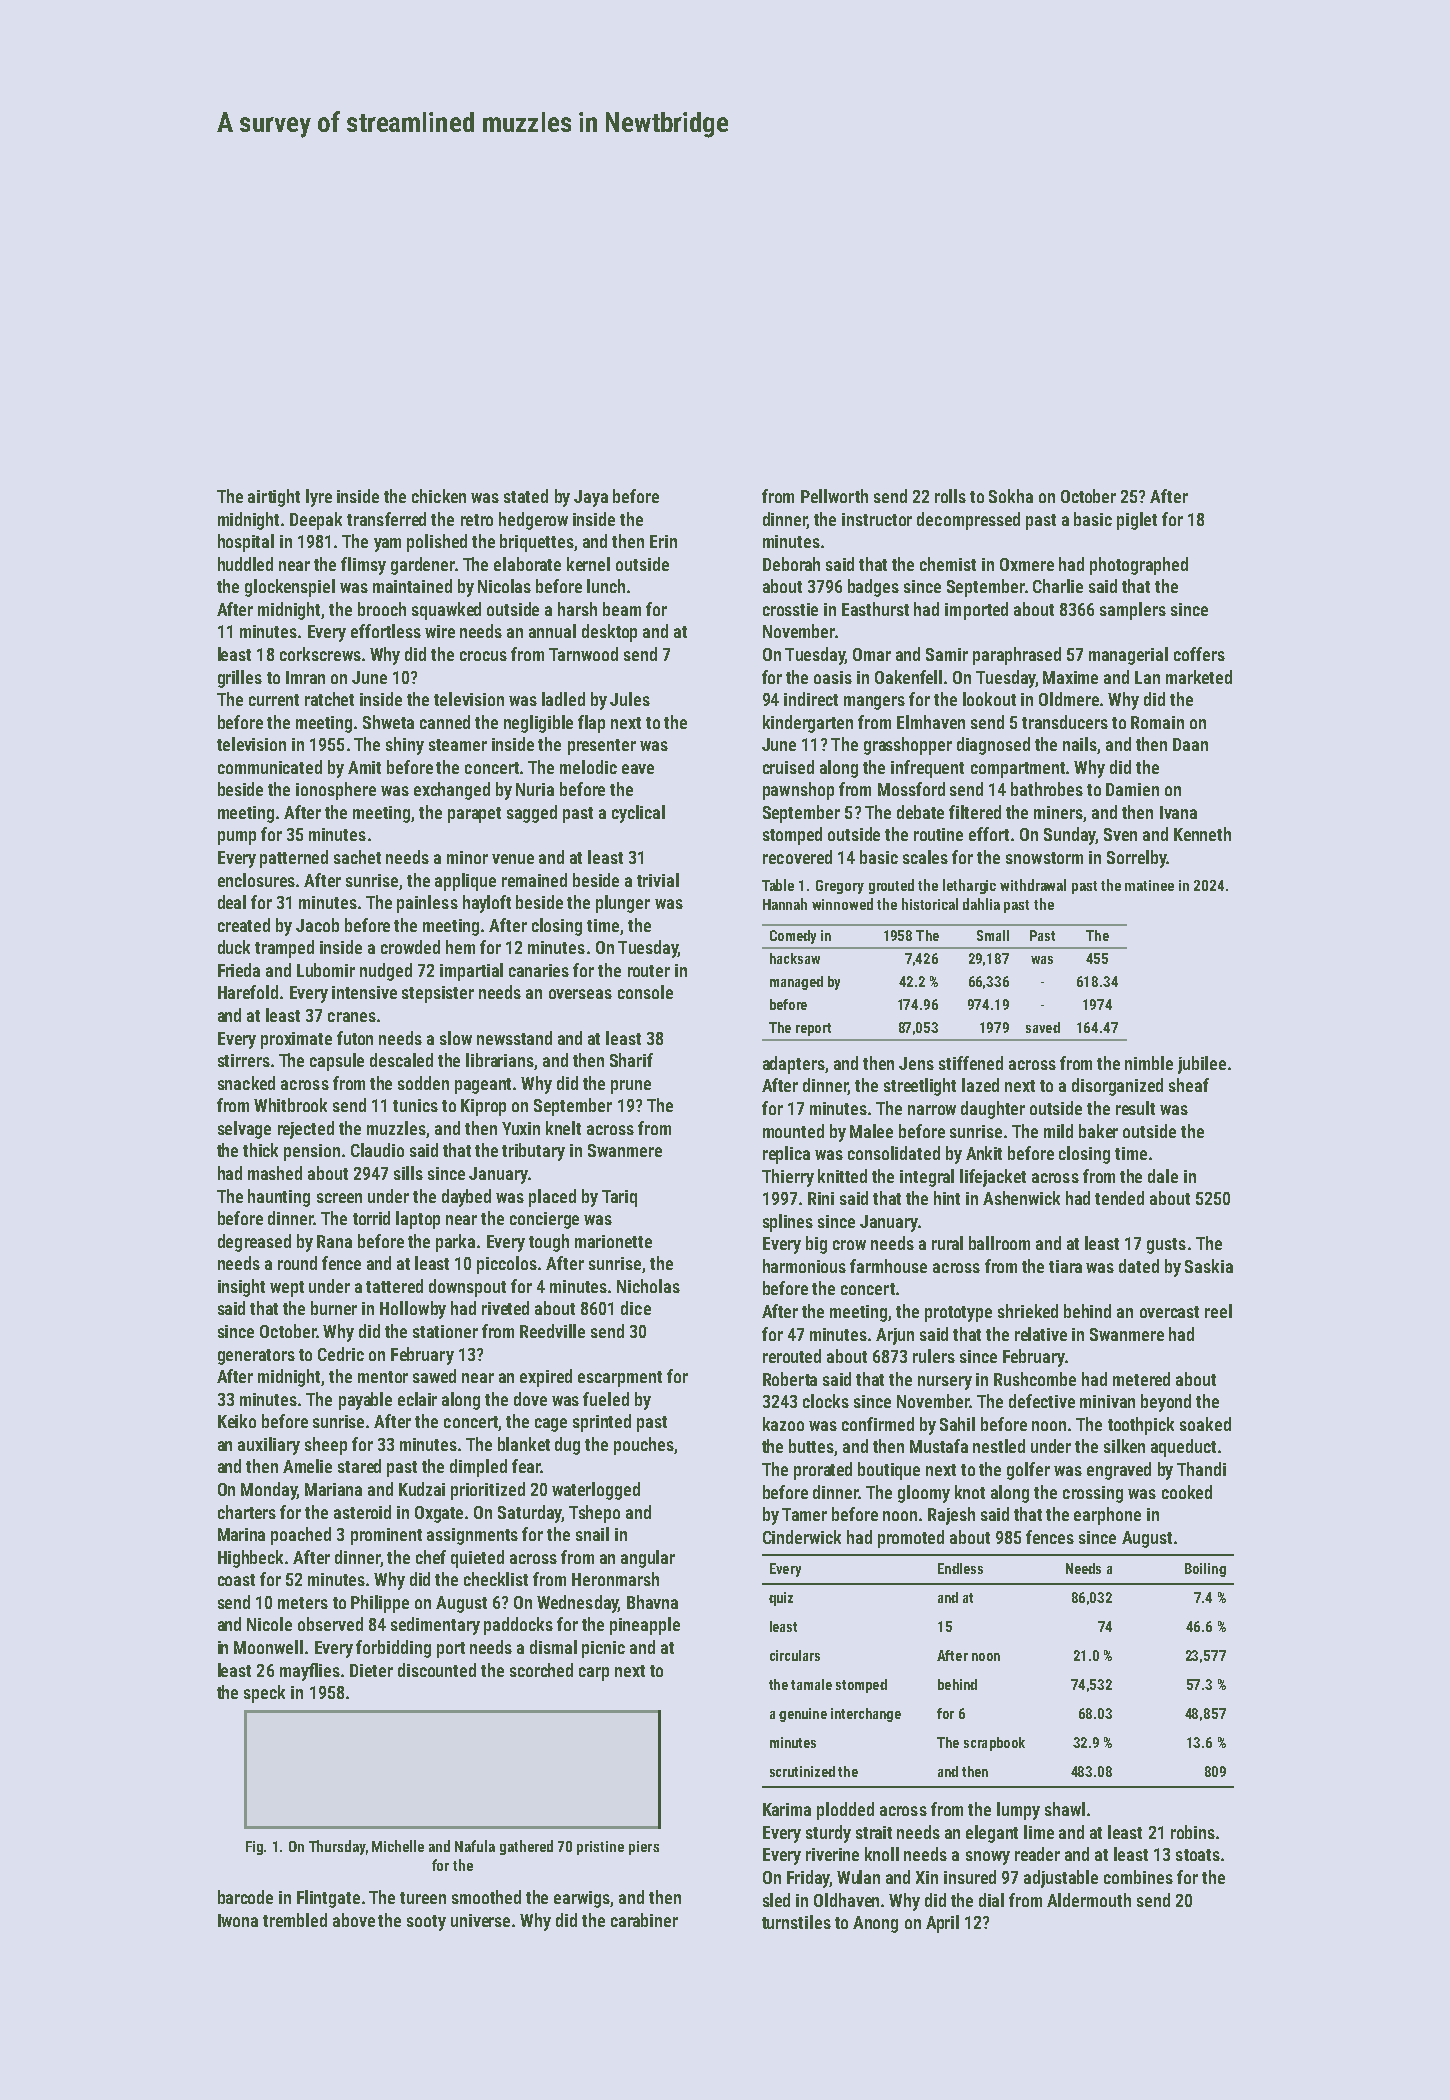 This screenshot has height=2100, width=1450. I want to click on photographed, so click(1139, 566).
